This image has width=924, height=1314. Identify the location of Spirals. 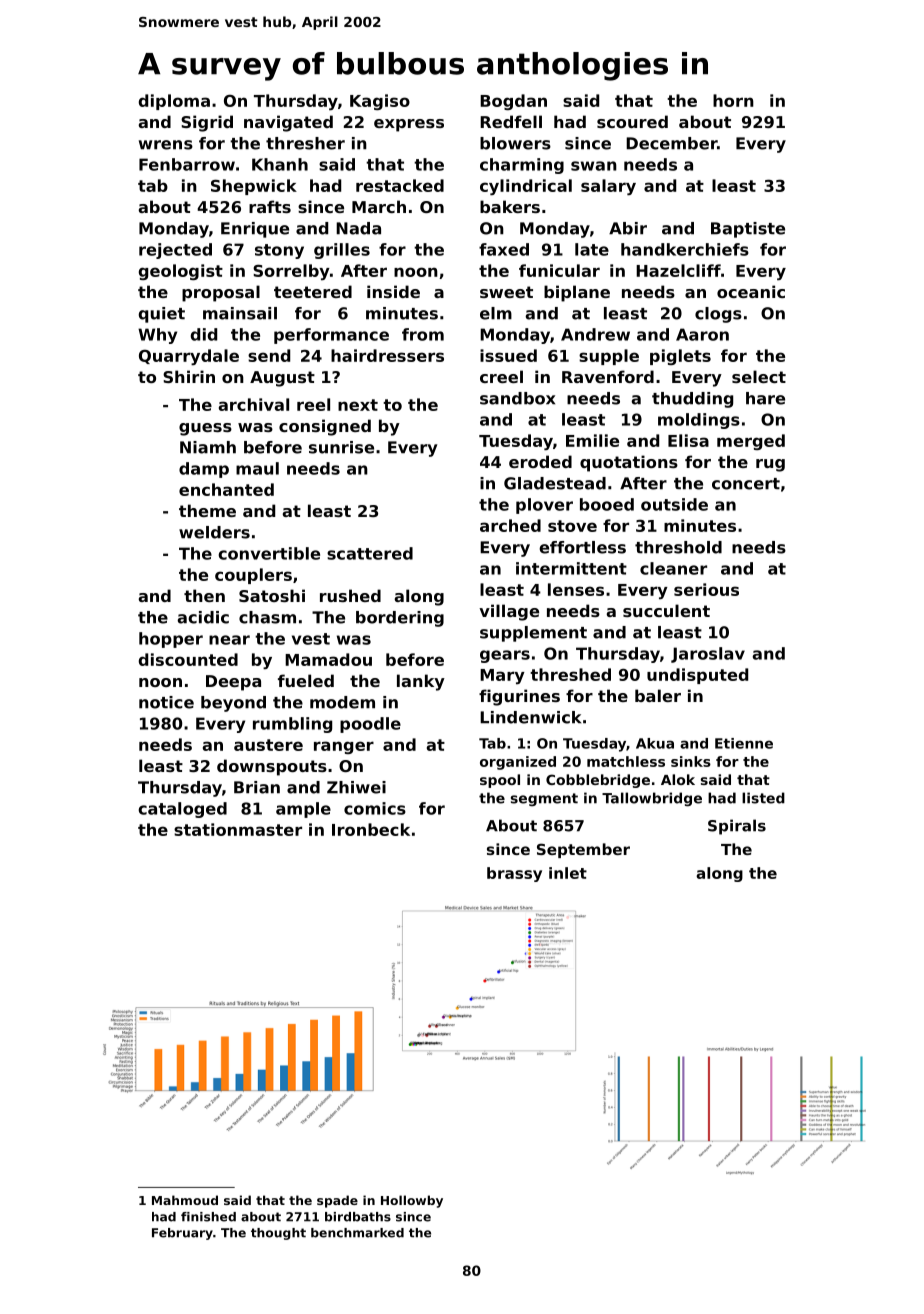
(737, 827).
